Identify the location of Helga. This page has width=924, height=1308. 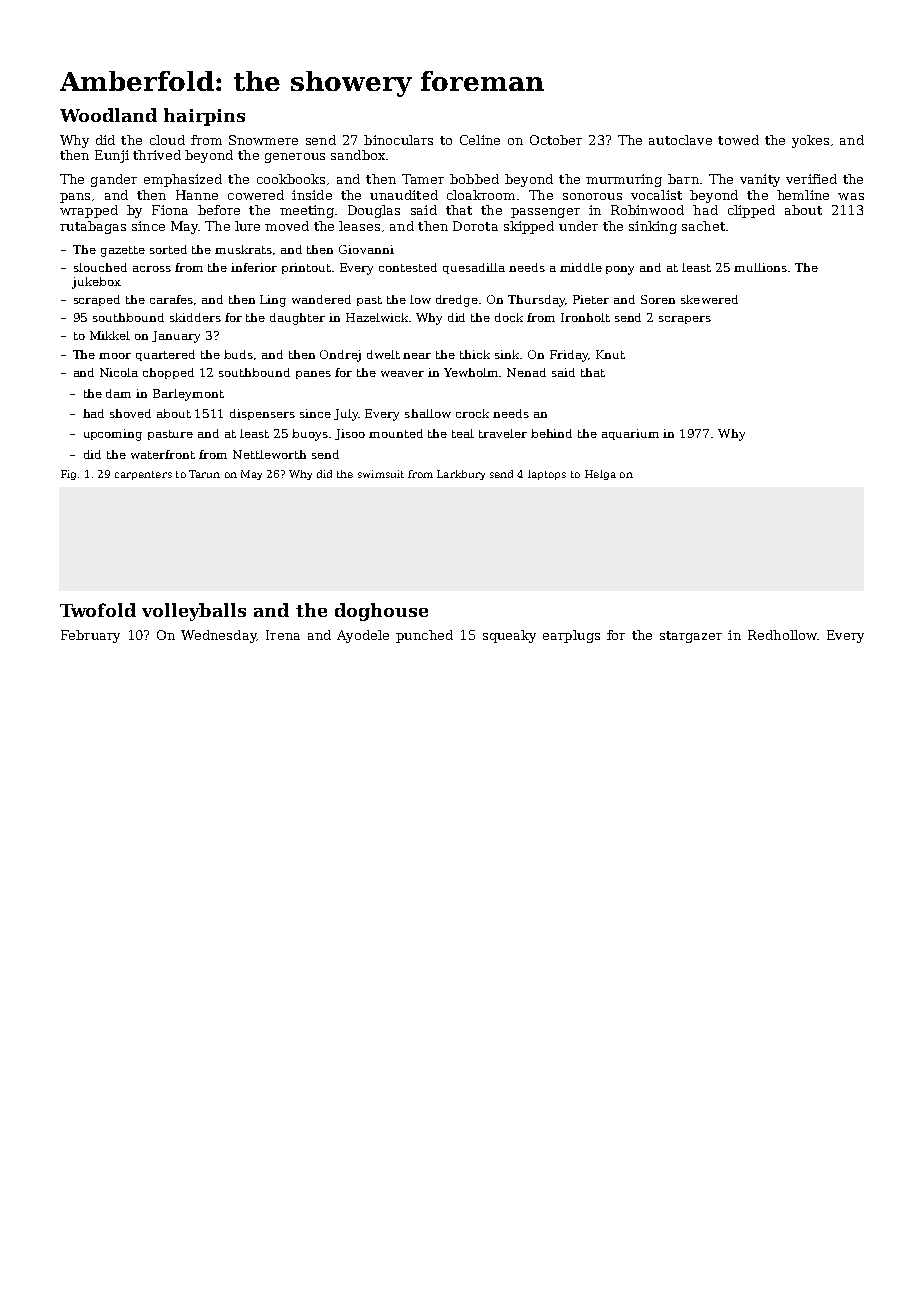
(600, 475).
